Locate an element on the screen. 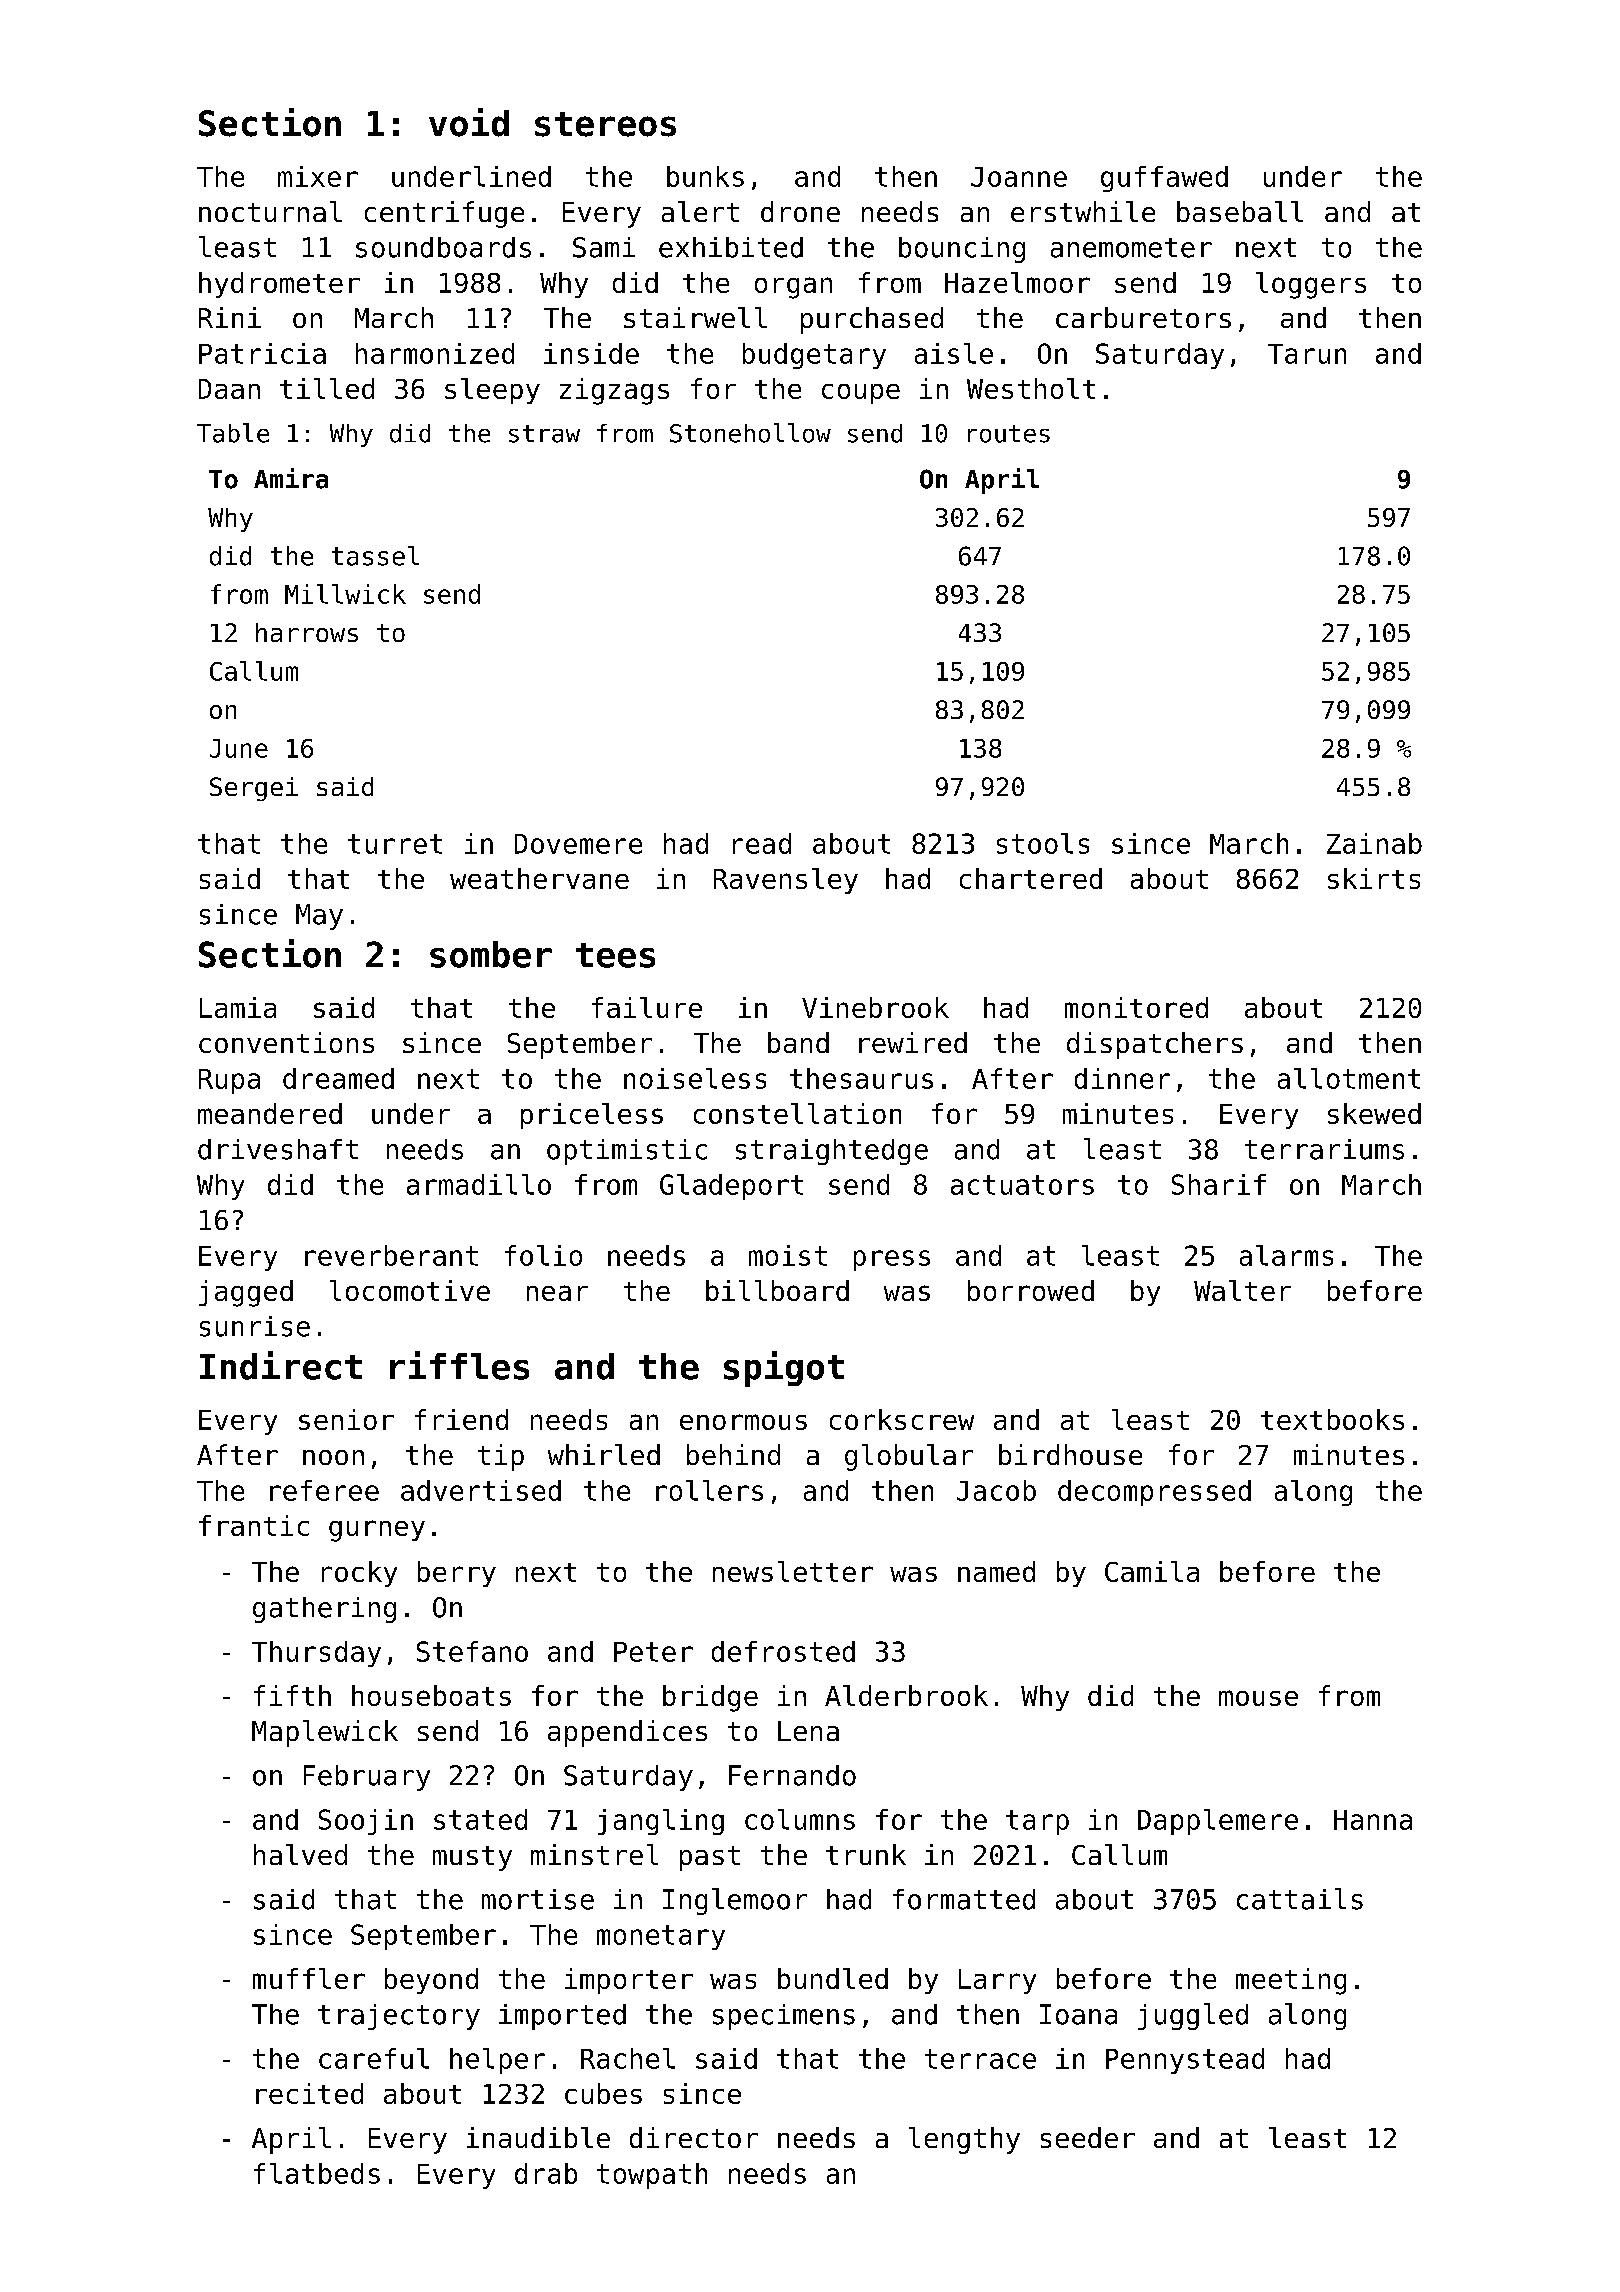 Image resolution: width=1620 pixels, height=2292 pixels. stereos is located at coordinates (605, 124).
